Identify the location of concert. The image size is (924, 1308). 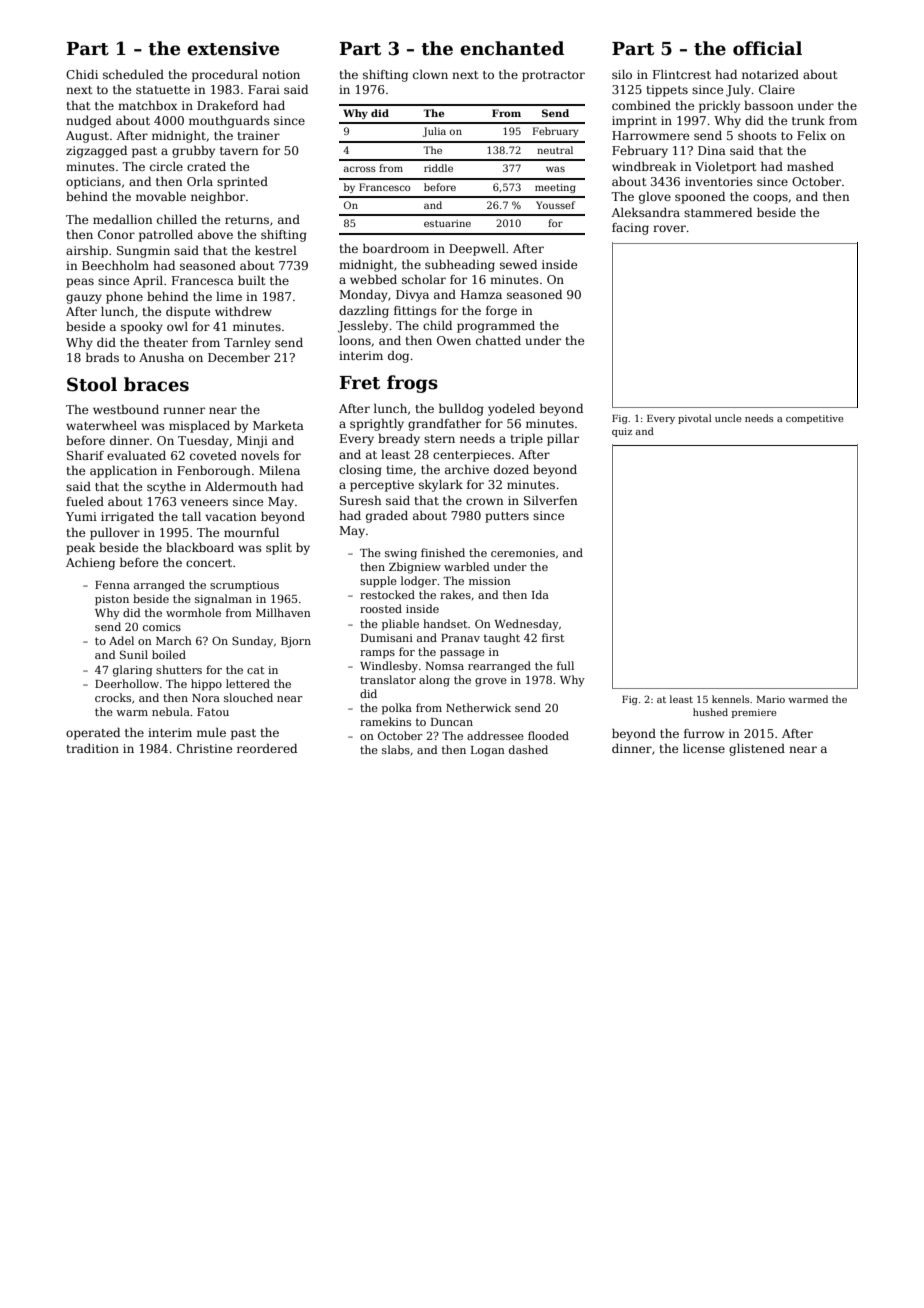
(209, 563).
